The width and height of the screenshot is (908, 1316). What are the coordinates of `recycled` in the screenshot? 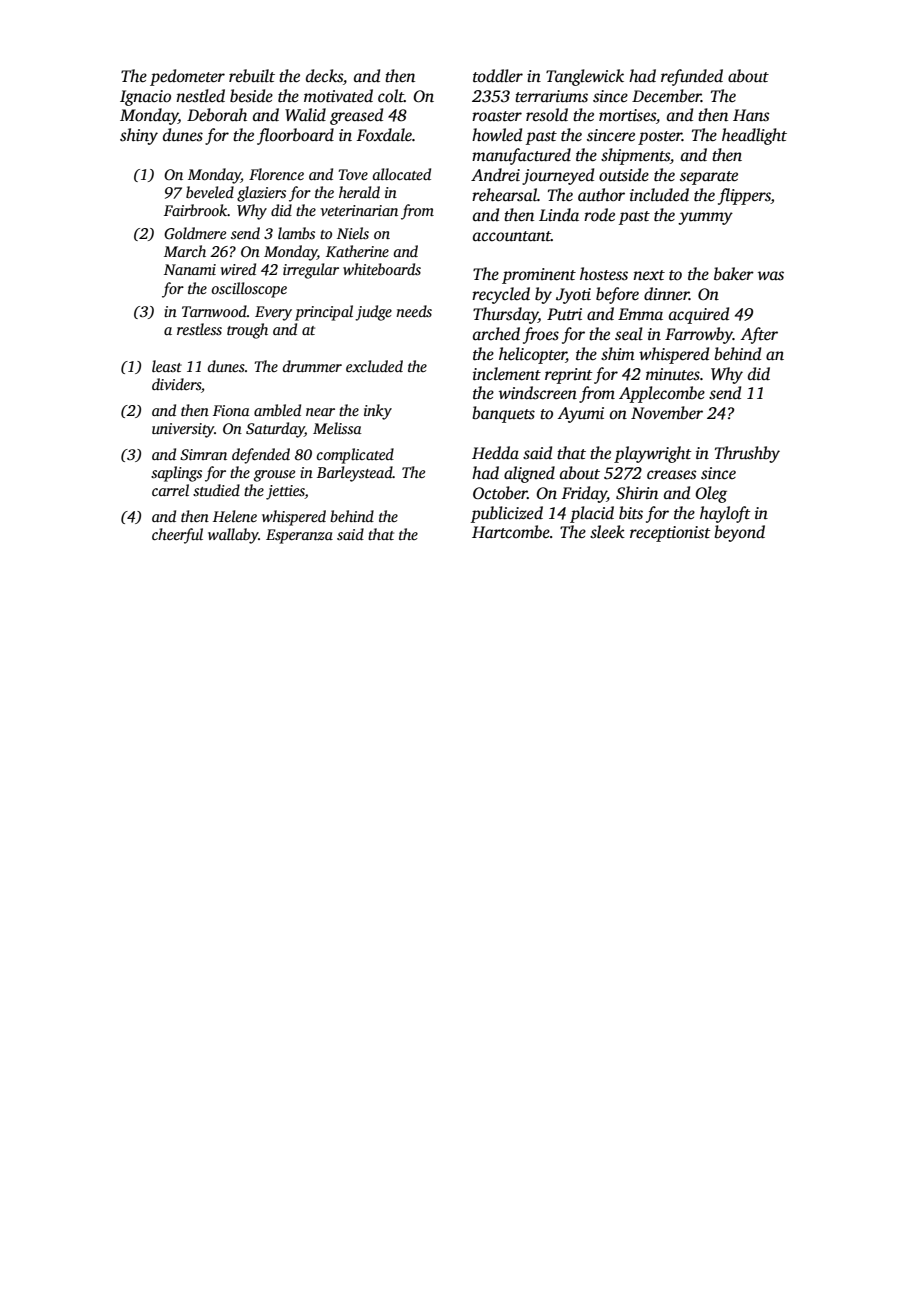 It's located at (501, 295).
